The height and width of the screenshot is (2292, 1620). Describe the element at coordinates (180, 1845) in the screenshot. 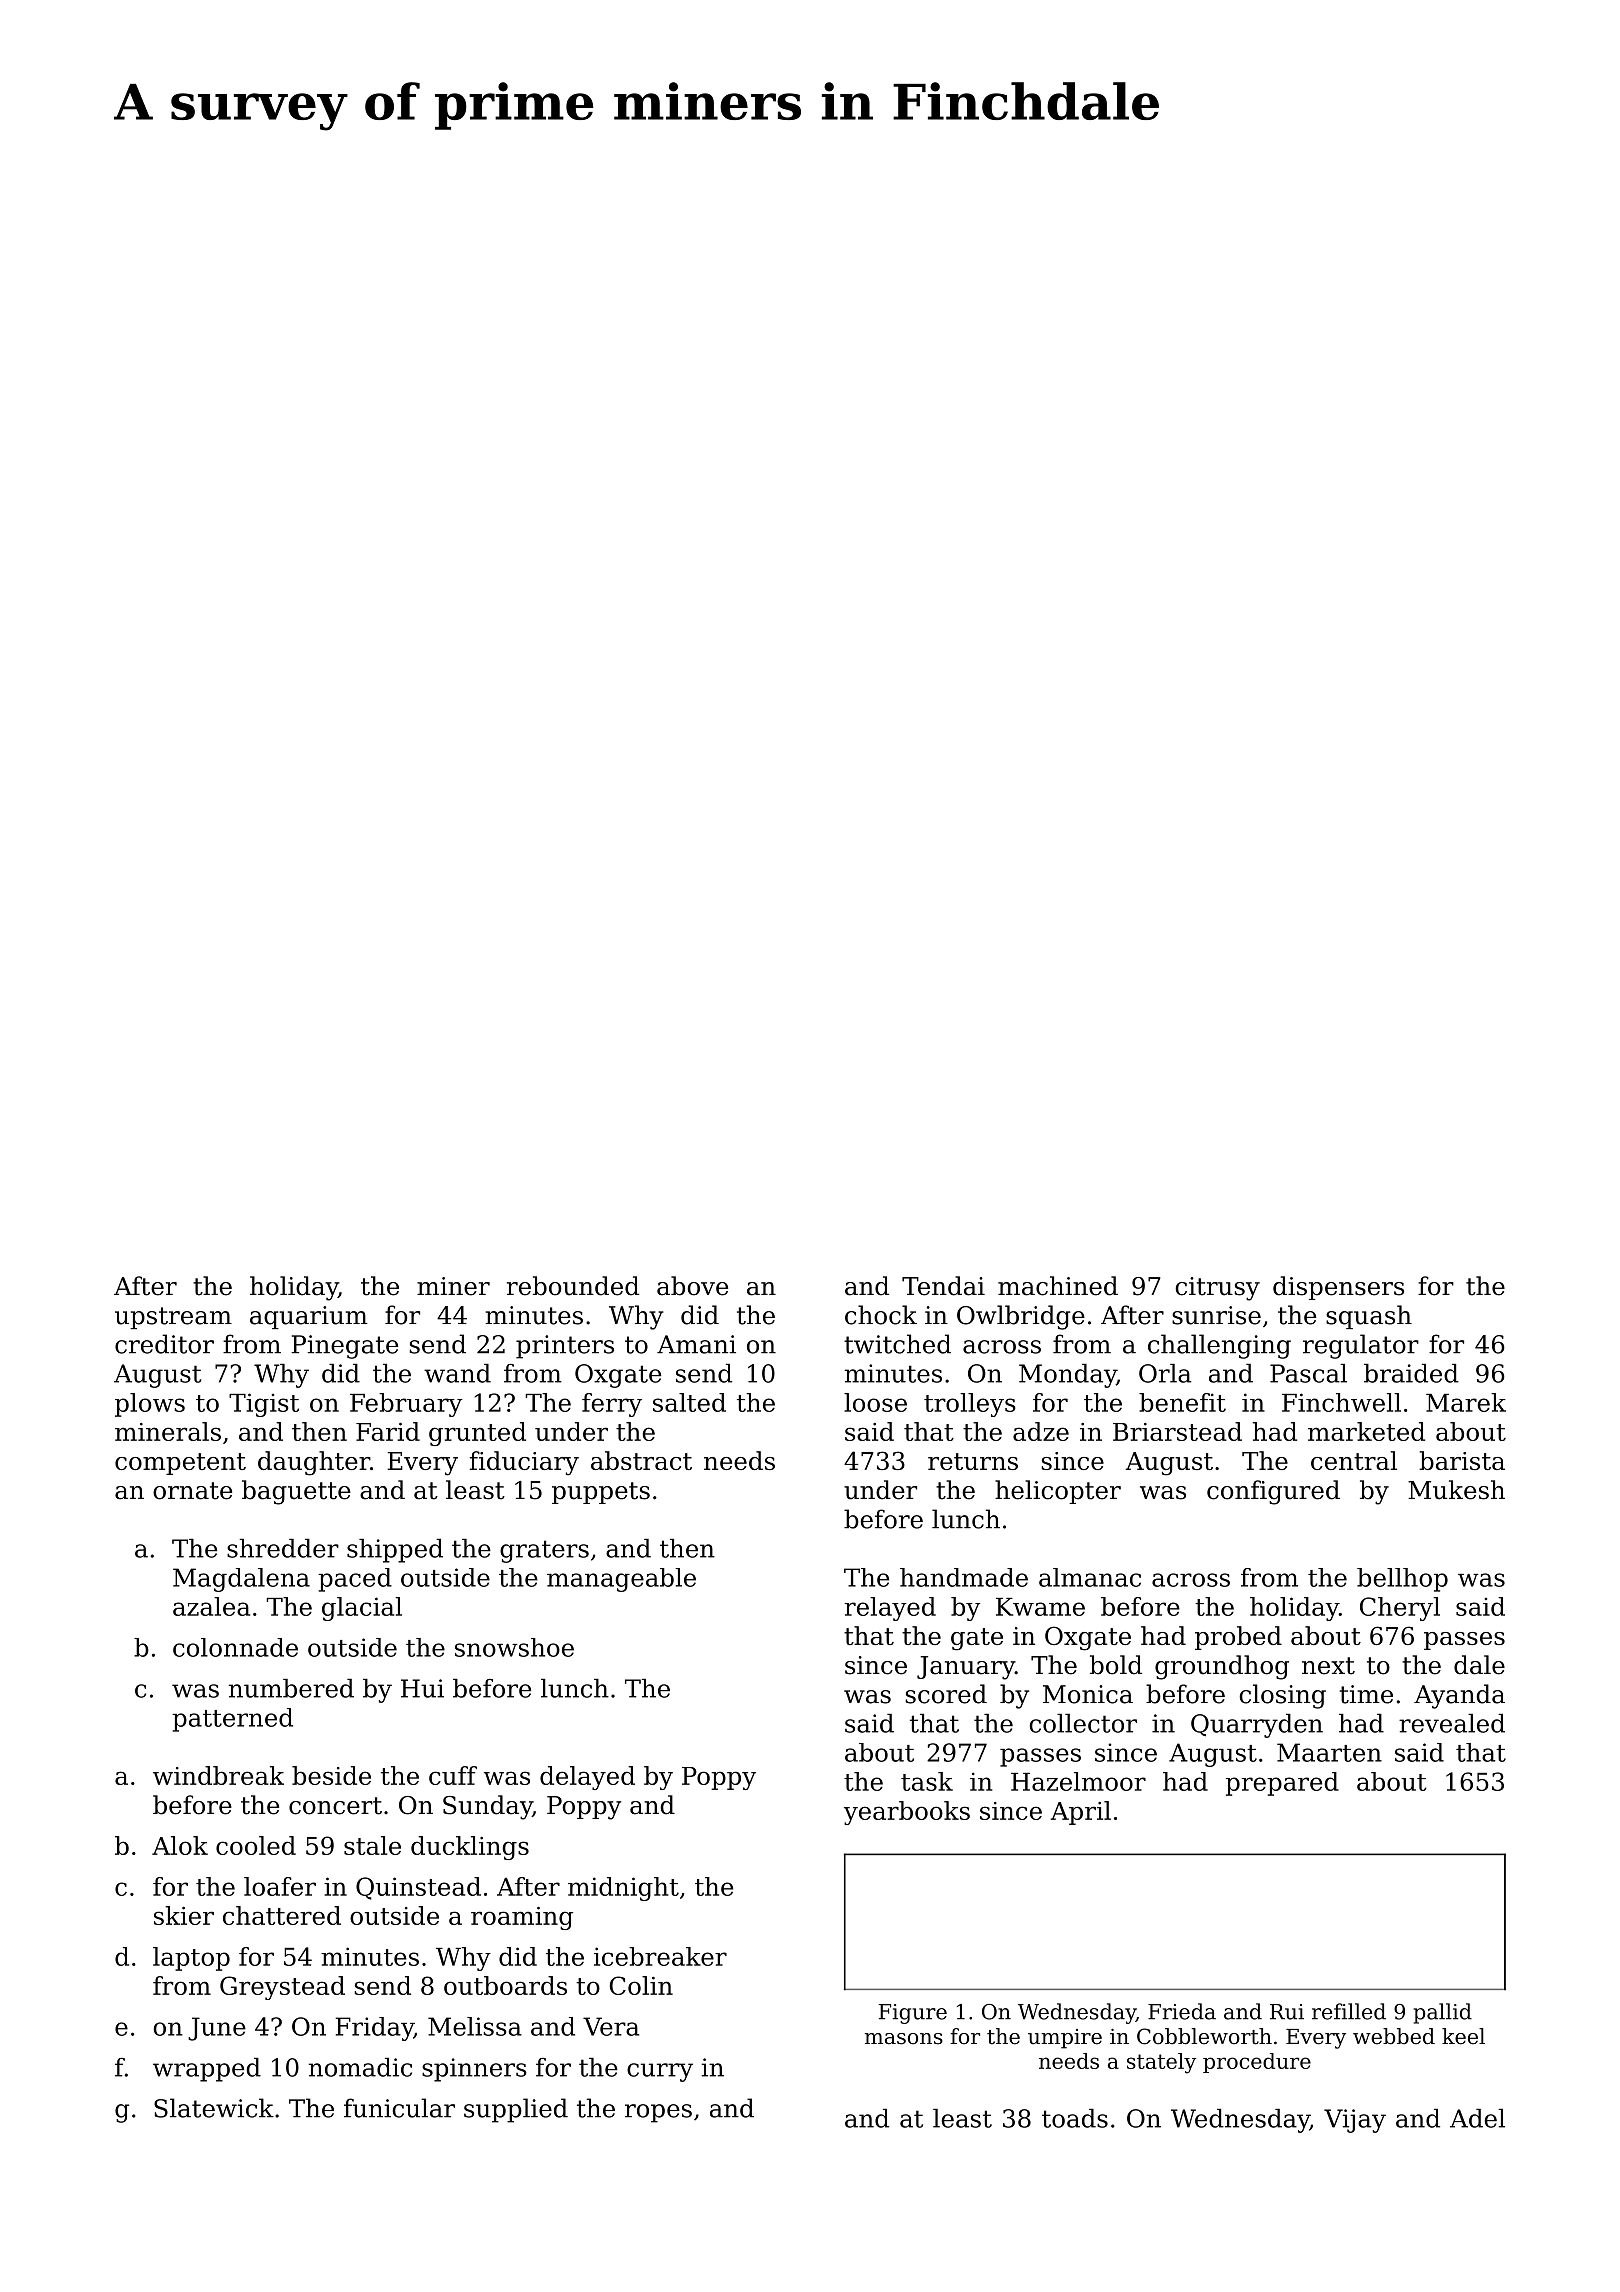

I see `Alok` at that location.
